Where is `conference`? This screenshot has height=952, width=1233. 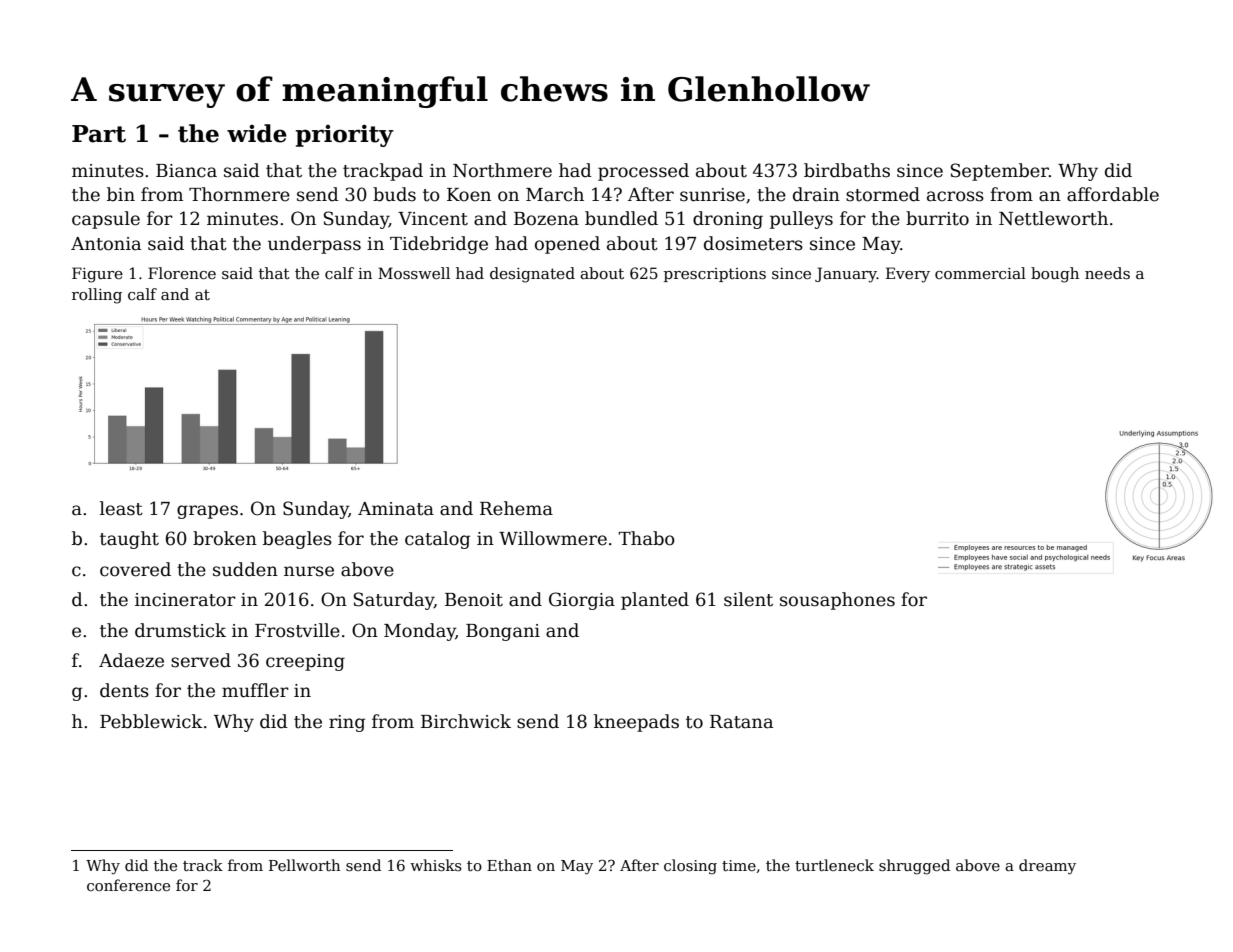 conference is located at coordinates (128, 885).
